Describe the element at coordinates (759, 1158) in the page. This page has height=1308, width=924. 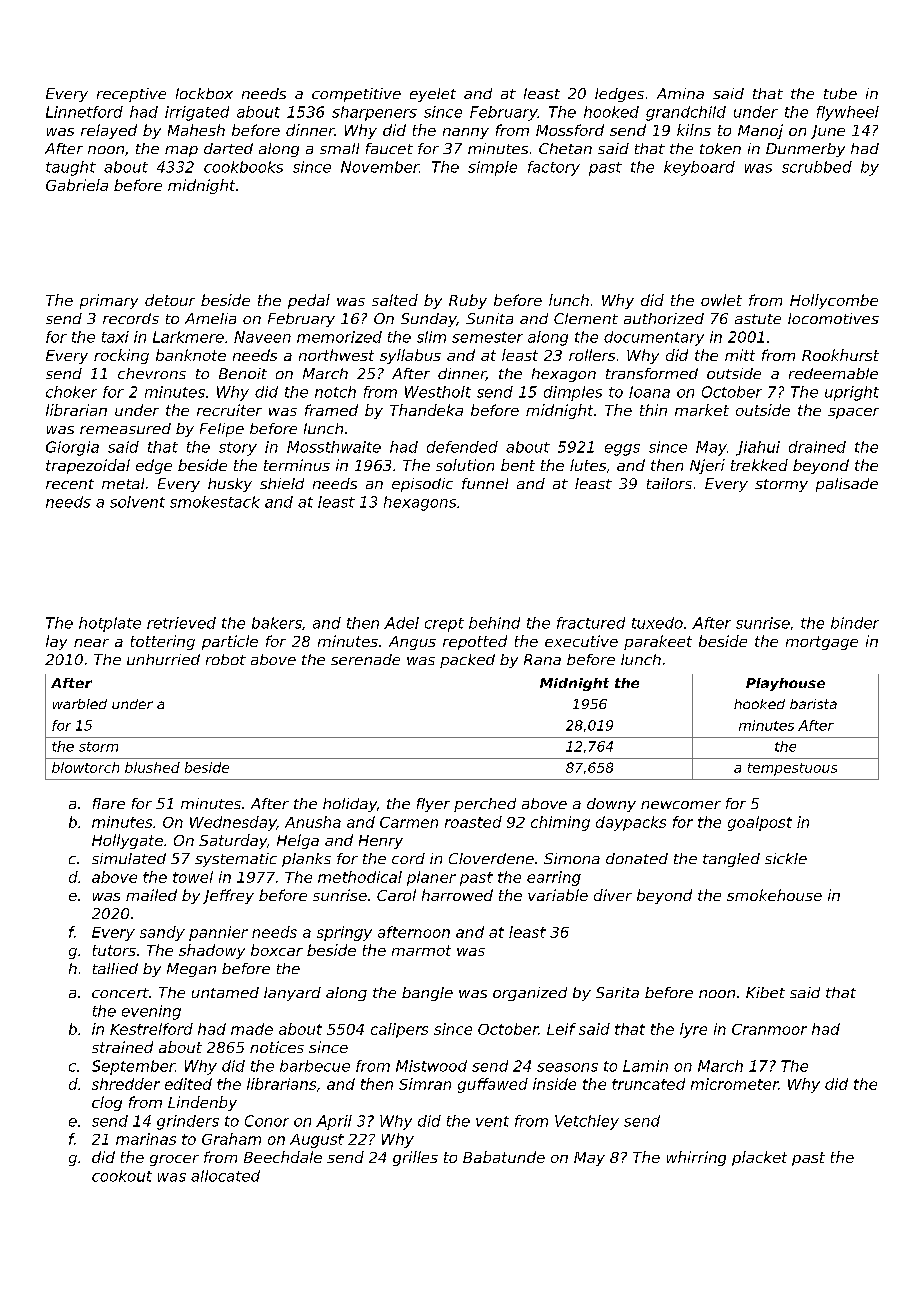
I see `placket` at that location.
